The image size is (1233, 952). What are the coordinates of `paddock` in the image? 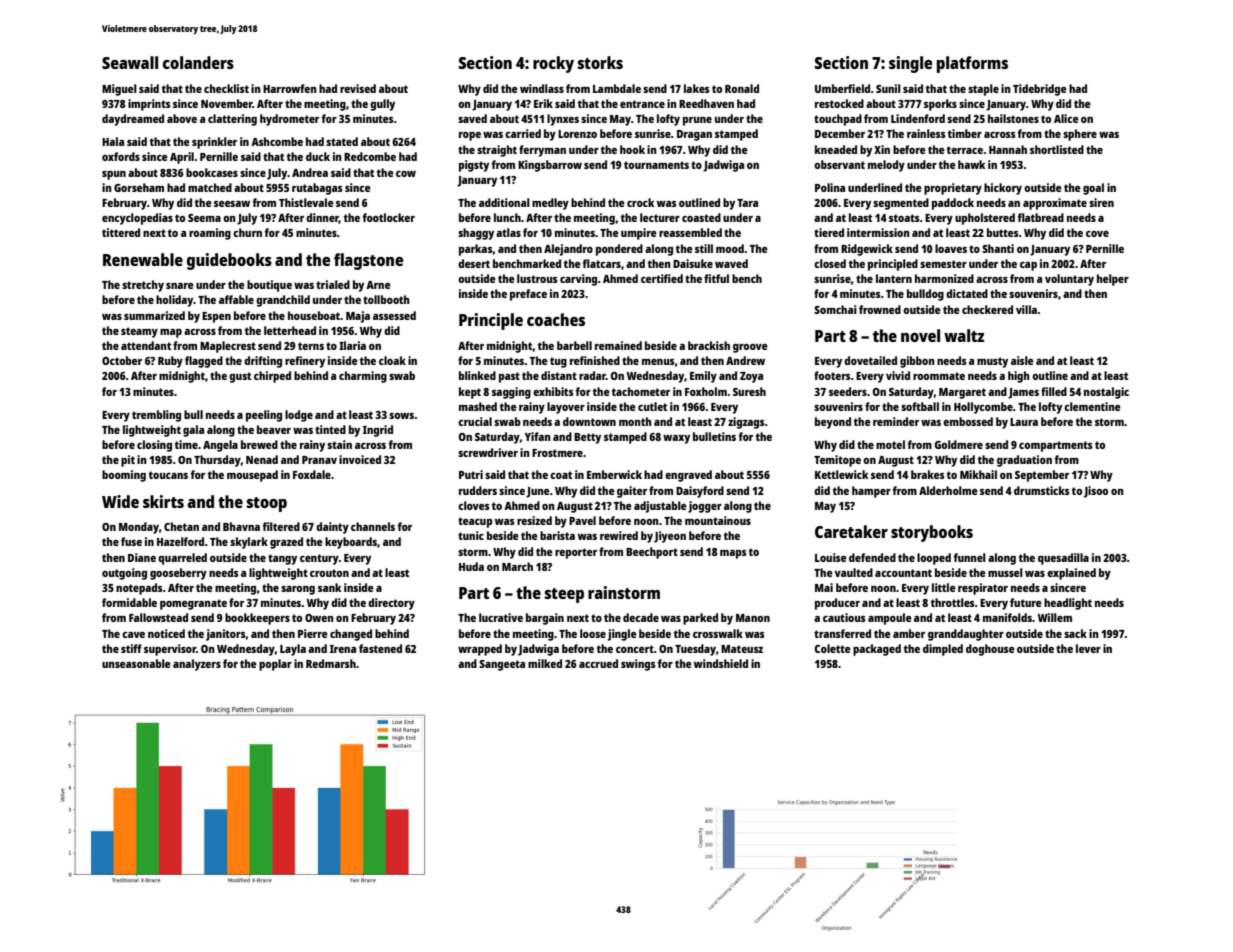 It's located at (953, 204).
